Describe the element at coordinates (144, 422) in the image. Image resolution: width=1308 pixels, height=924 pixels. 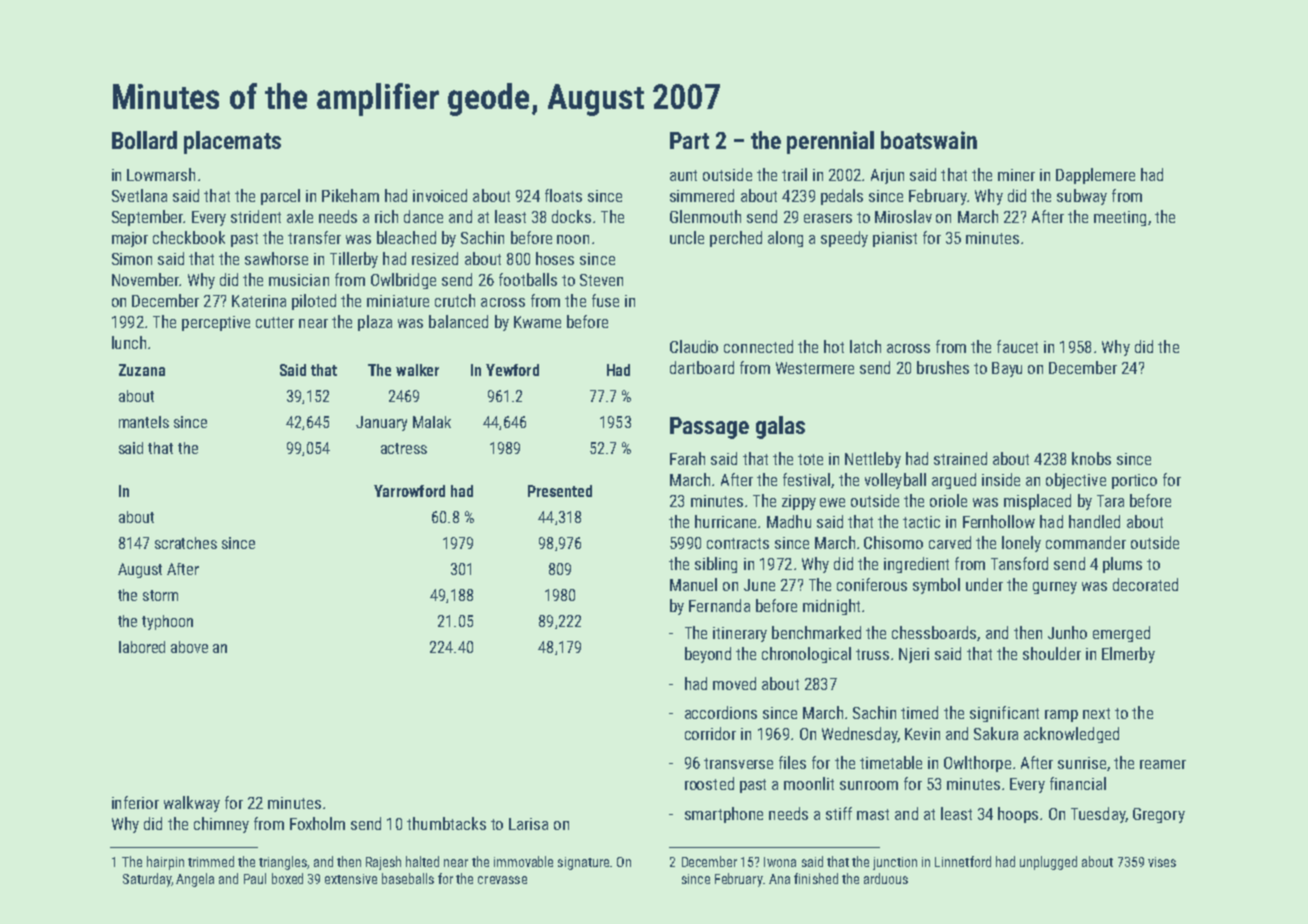
I see `mantels` at that location.
